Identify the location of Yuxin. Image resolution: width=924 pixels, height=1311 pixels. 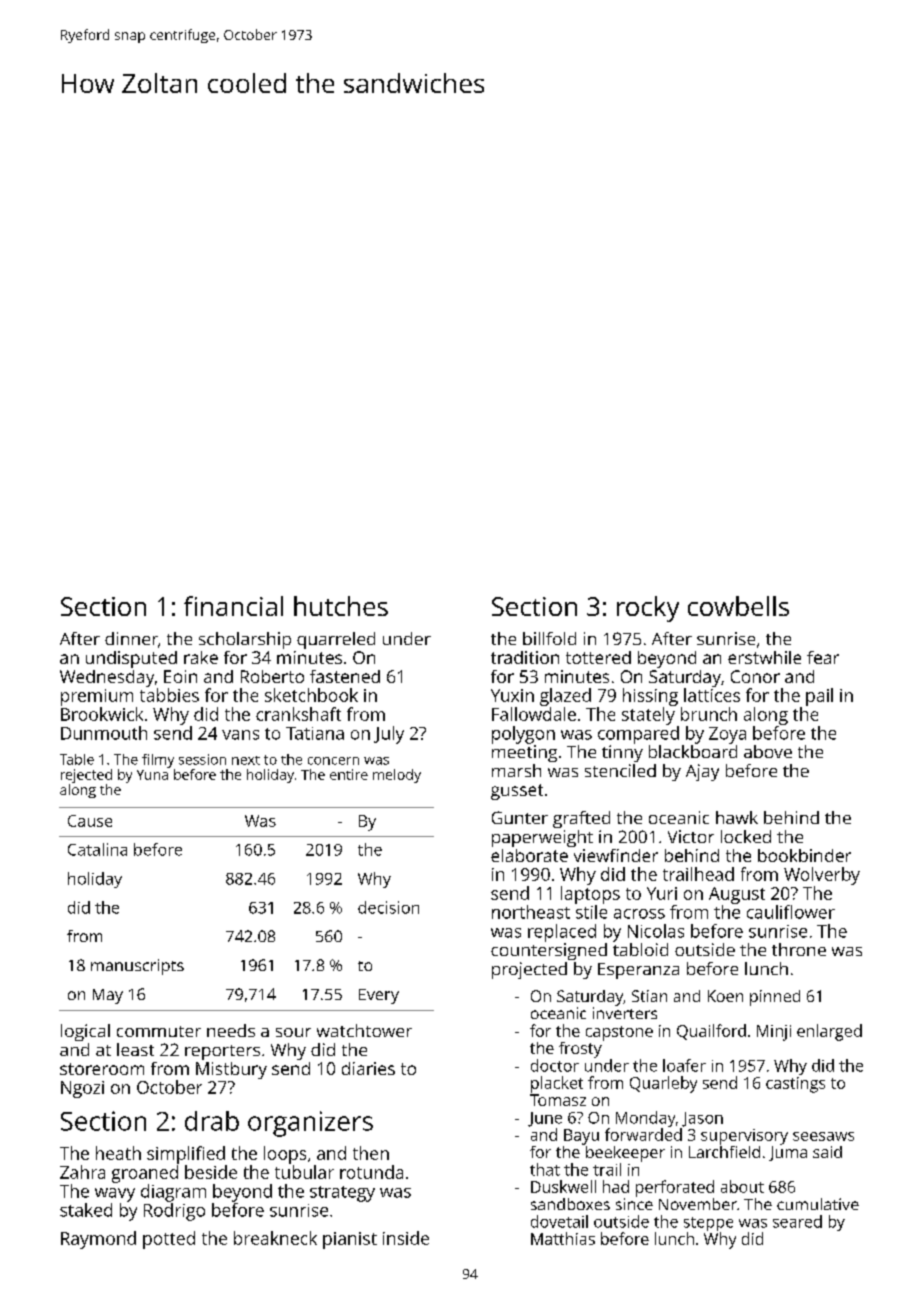
(512, 695).
